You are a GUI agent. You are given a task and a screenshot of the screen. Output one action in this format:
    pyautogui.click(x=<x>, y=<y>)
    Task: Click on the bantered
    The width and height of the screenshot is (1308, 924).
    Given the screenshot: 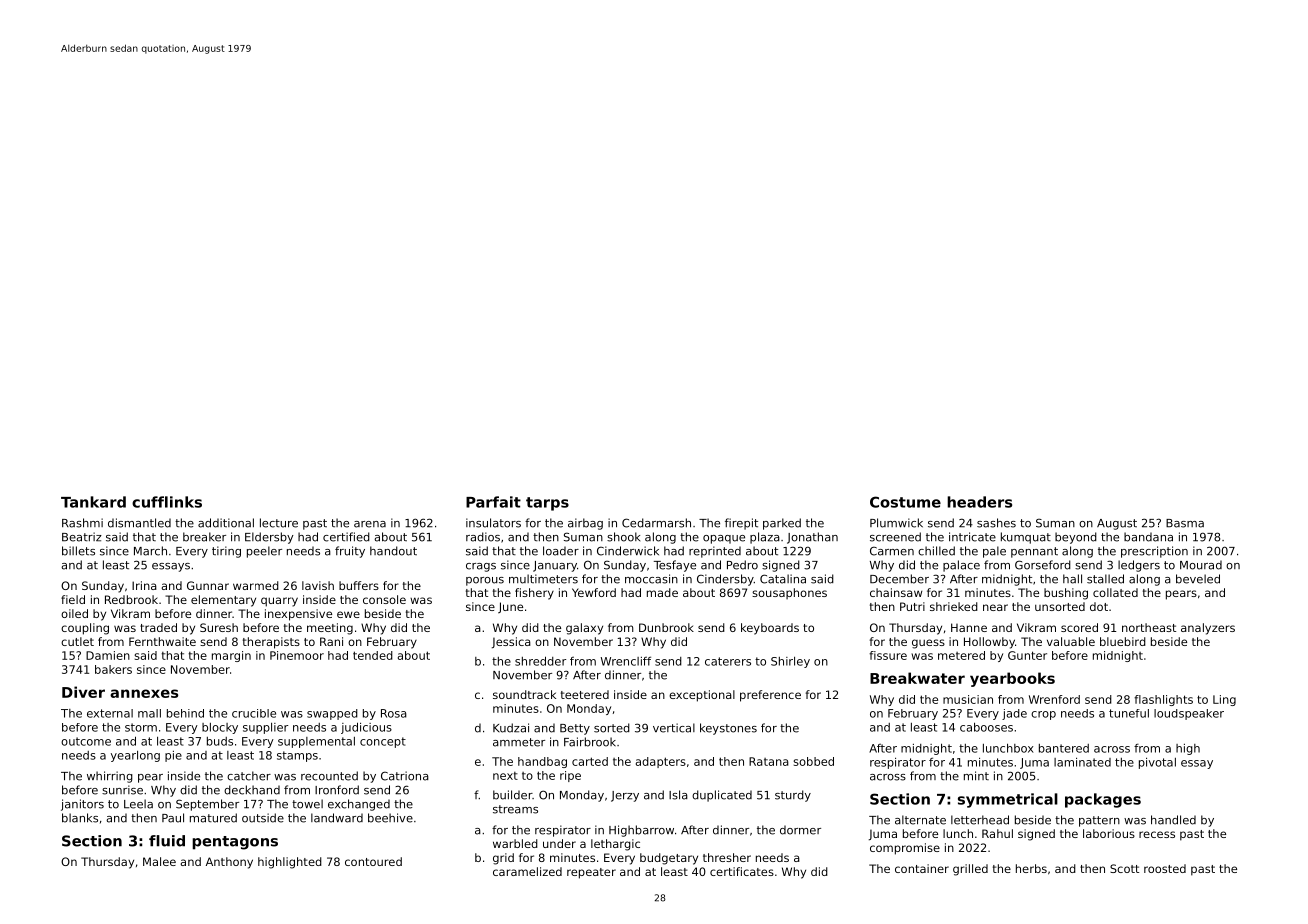 What is the action you would take?
    pyautogui.click(x=1064, y=748)
